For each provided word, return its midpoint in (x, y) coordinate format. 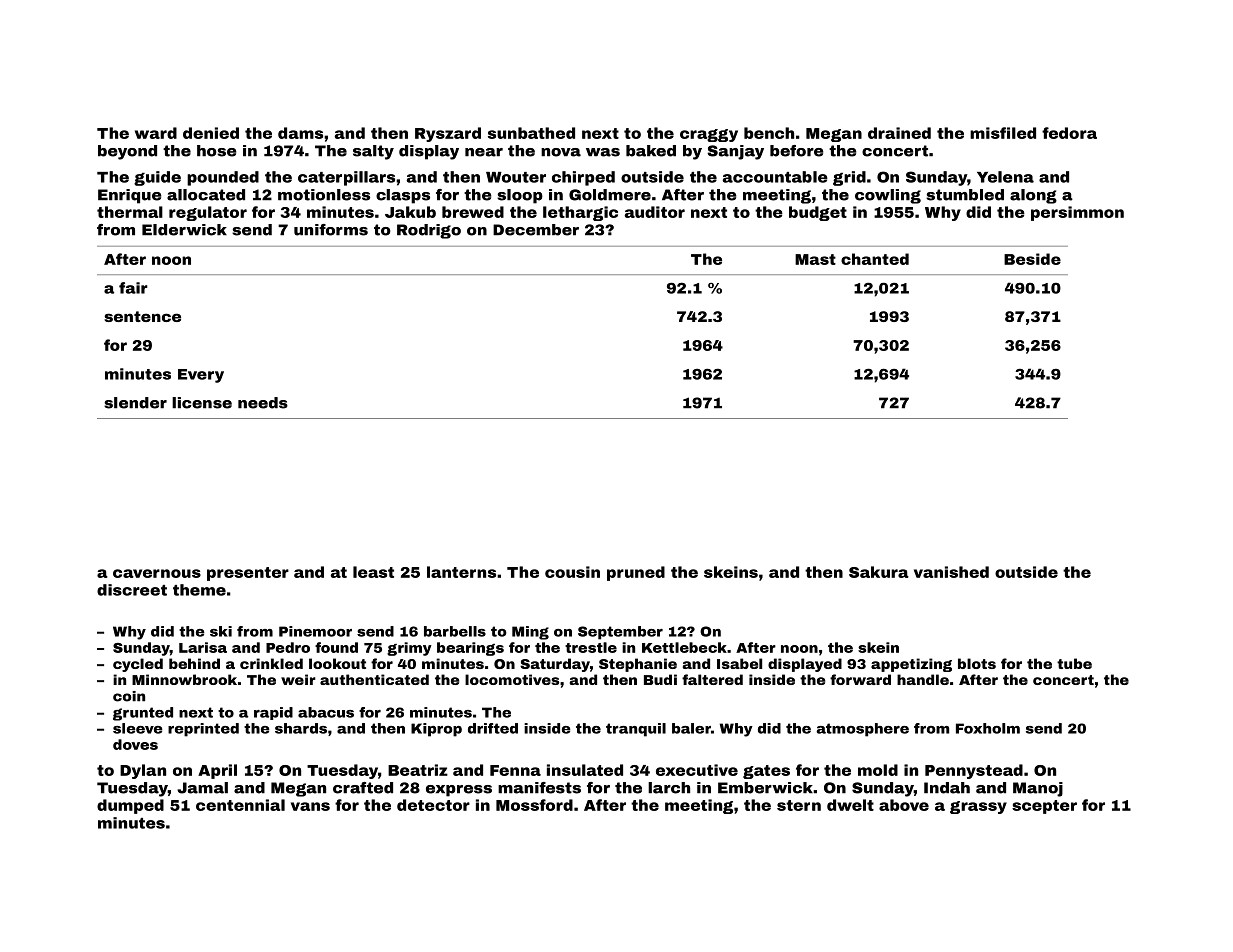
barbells (455, 631)
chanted (875, 259)
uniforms (331, 230)
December (536, 230)
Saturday (555, 665)
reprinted (203, 730)
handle (923, 679)
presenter (248, 574)
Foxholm (988, 728)
